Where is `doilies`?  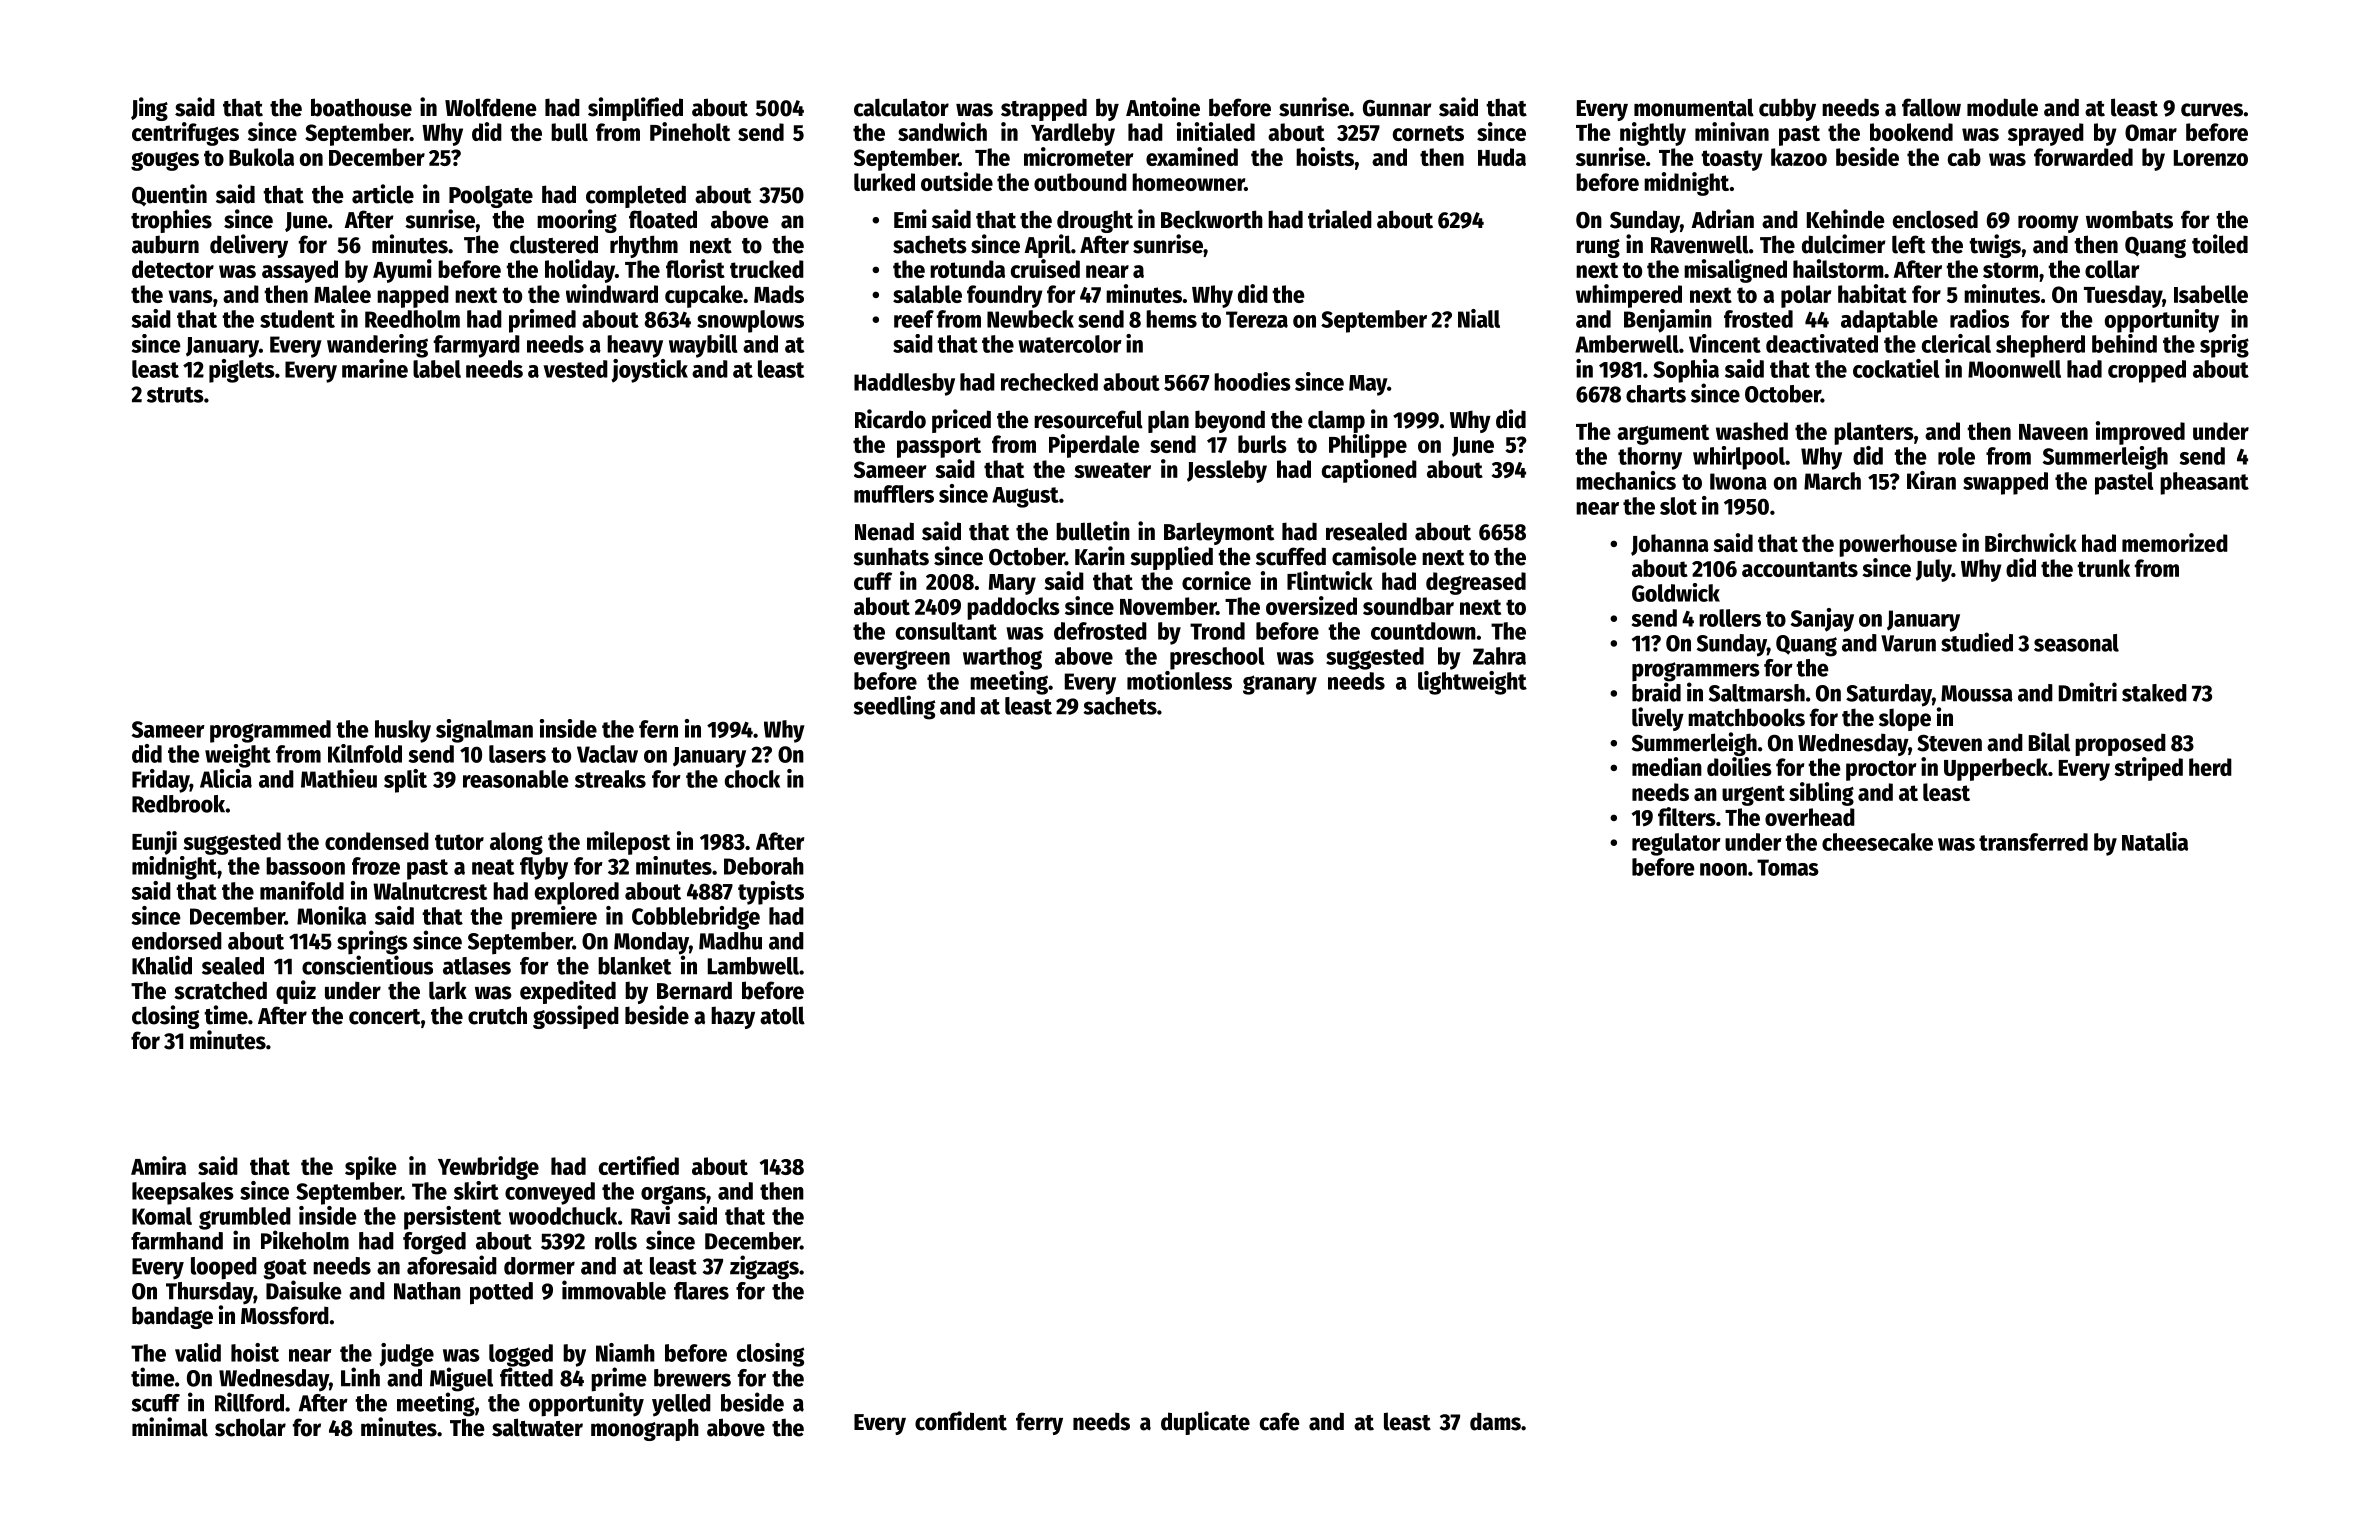
doilies is located at coordinates (1739, 766).
